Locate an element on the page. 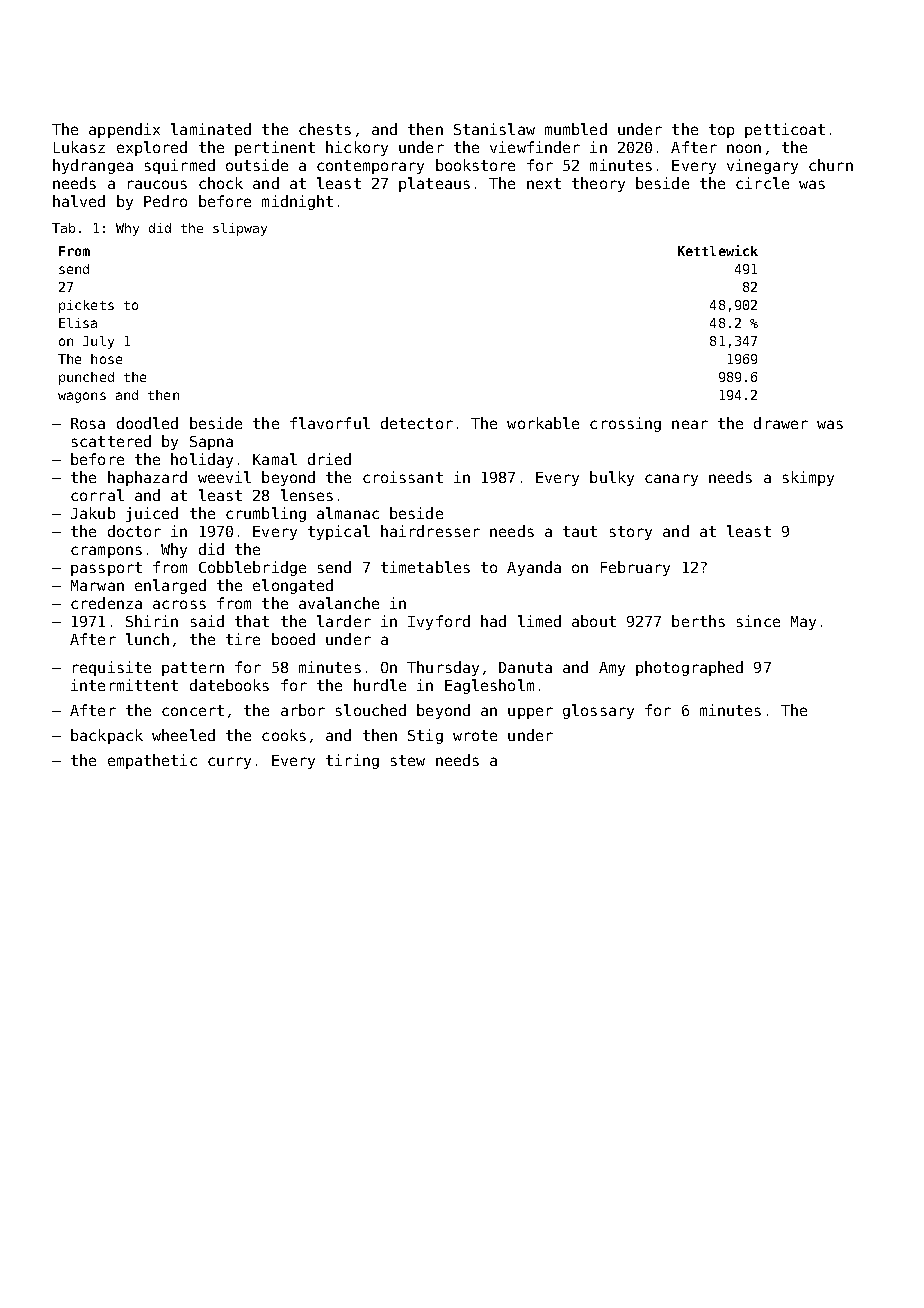 The height and width of the image is (1308, 924). petticoat is located at coordinates (785, 130).
